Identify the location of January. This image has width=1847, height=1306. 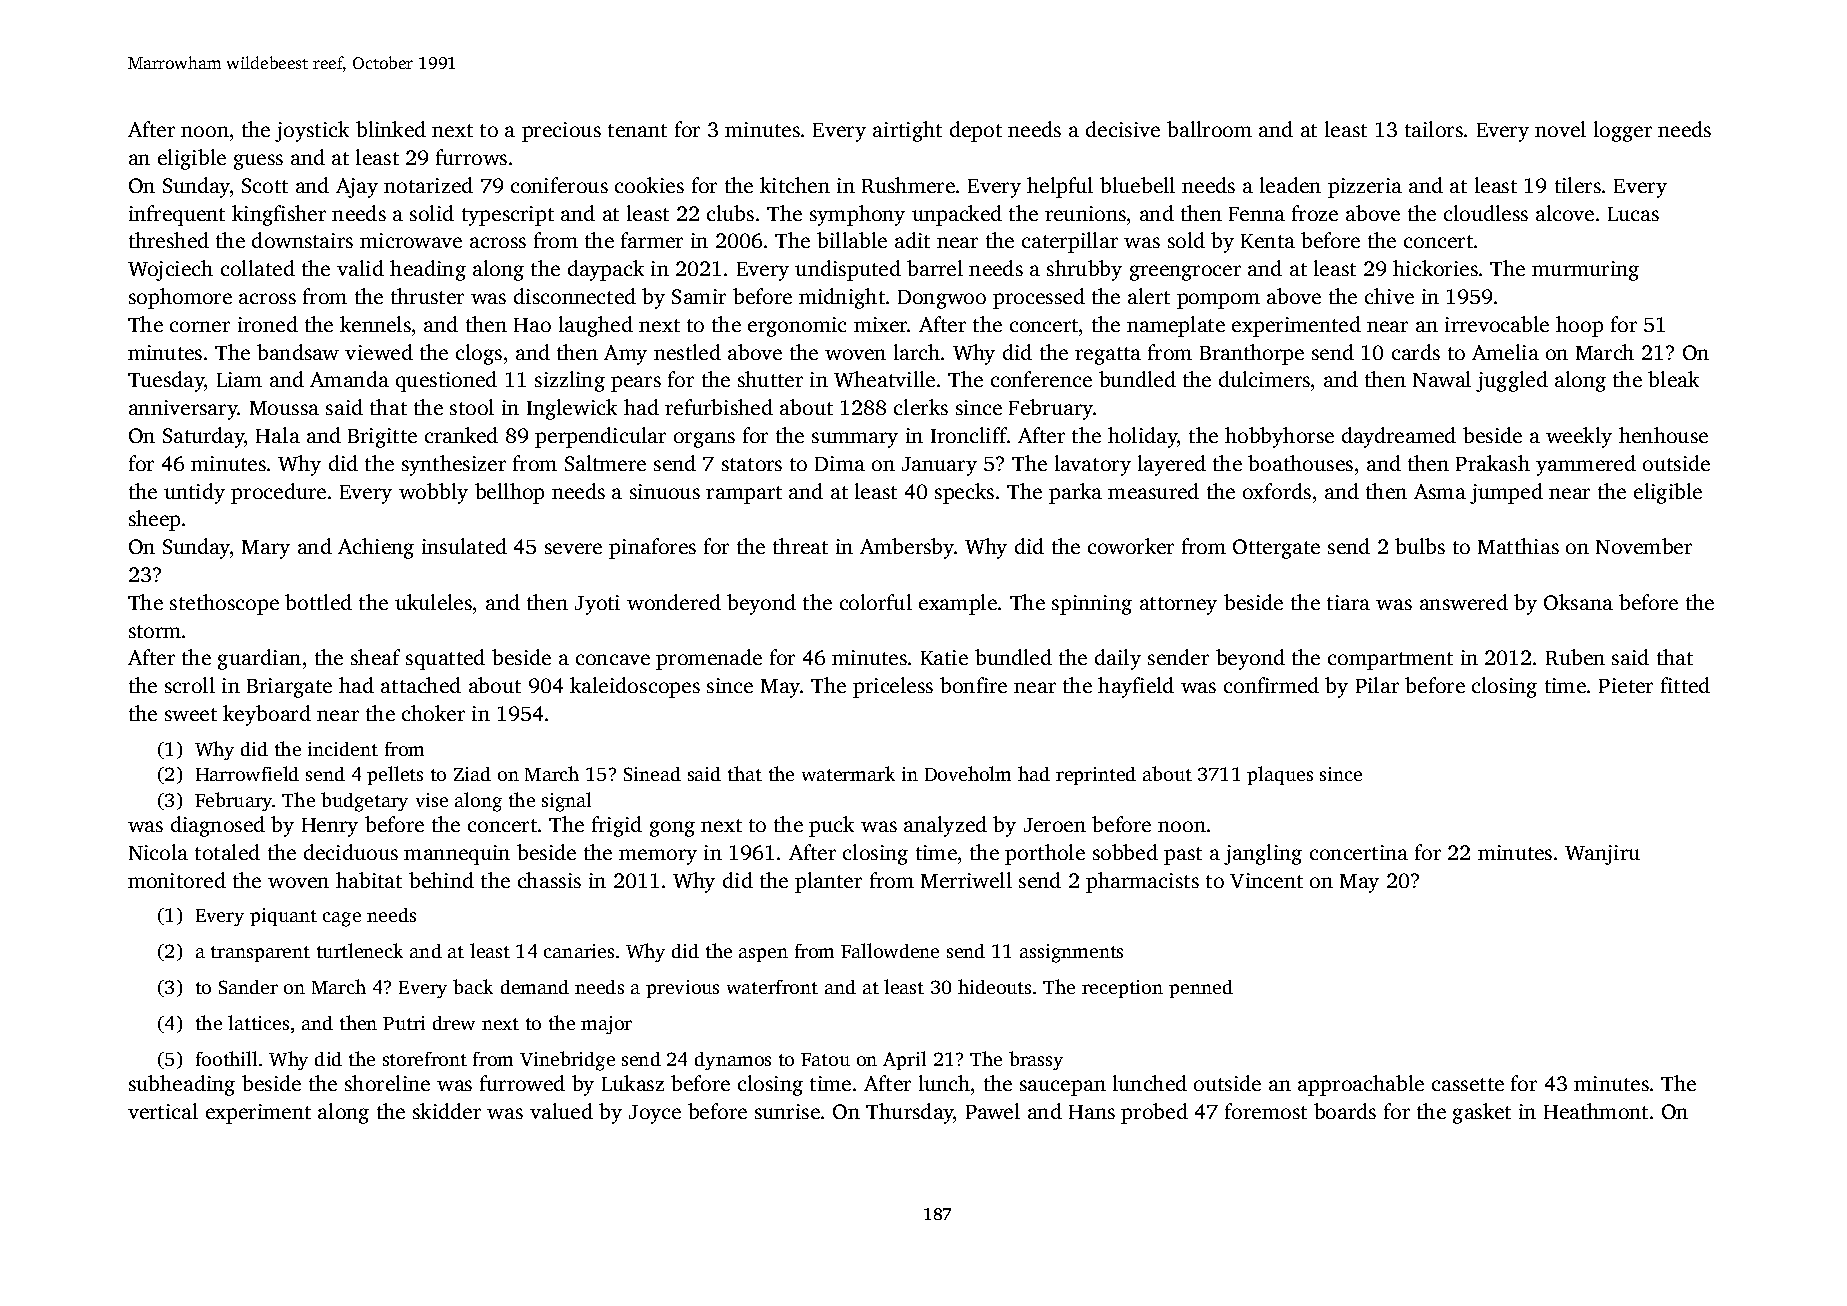
(939, 466).
